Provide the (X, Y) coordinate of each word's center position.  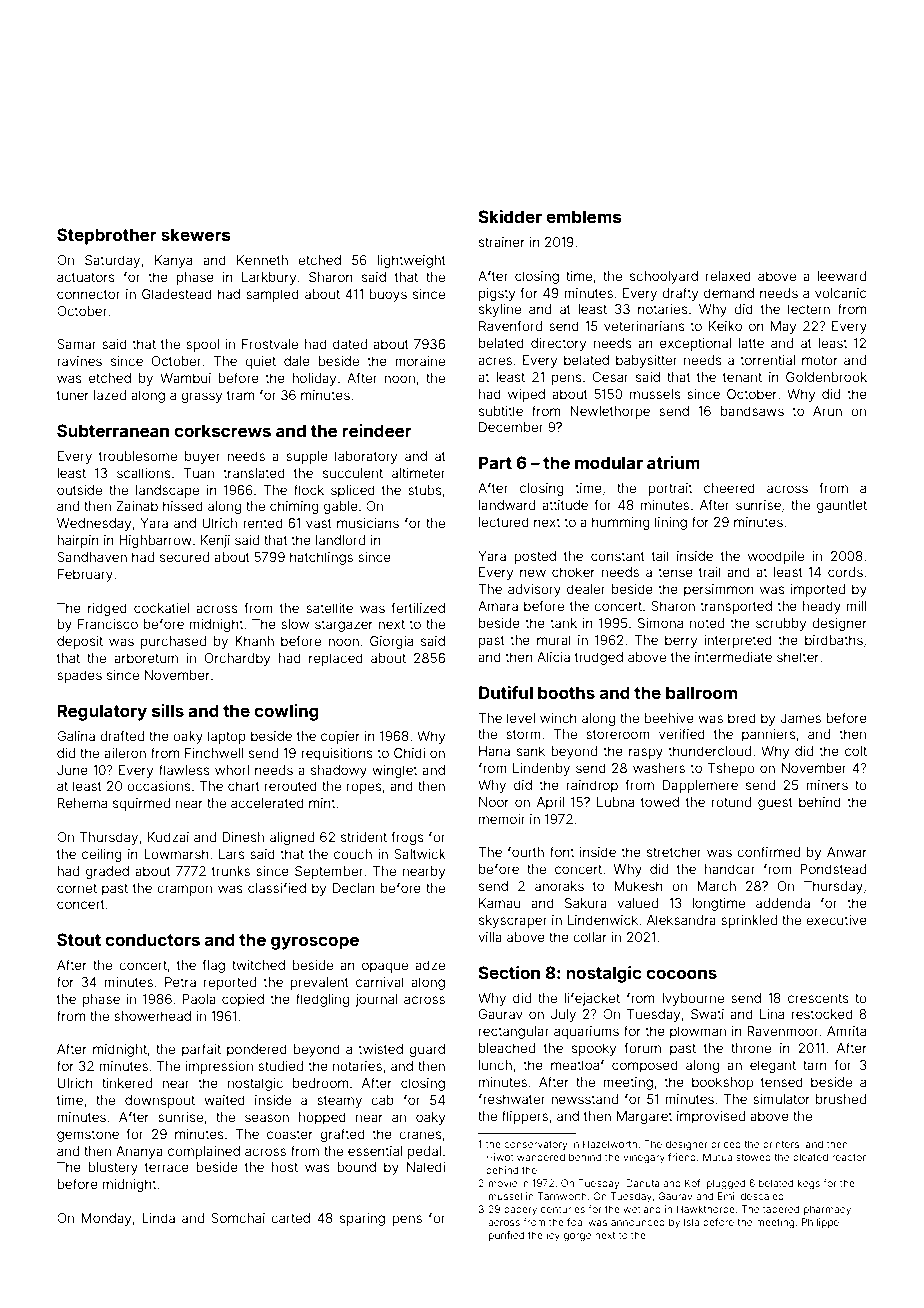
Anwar (847, 852)
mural (554, 640)
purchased (173, 642)
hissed (183, 506)
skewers (196, 234)
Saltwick (420, 854)
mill (856, 606)
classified (277, 887)
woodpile (776, 557)
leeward (841, 276)
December (511, 427)
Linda (158, 1218)
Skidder (510, 216)
